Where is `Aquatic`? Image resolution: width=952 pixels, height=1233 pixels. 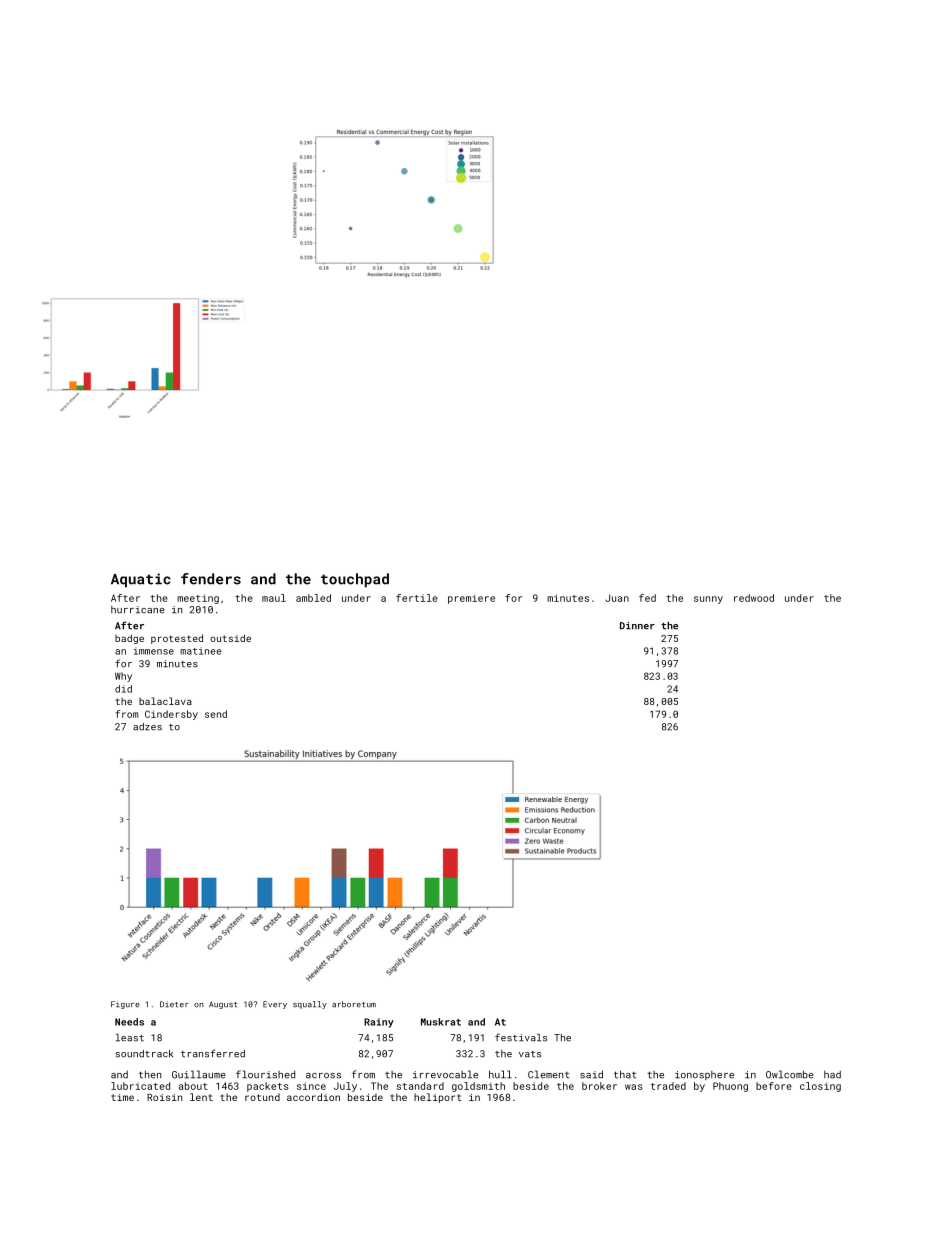 Aquatic is located at coordinates (141, 580).
